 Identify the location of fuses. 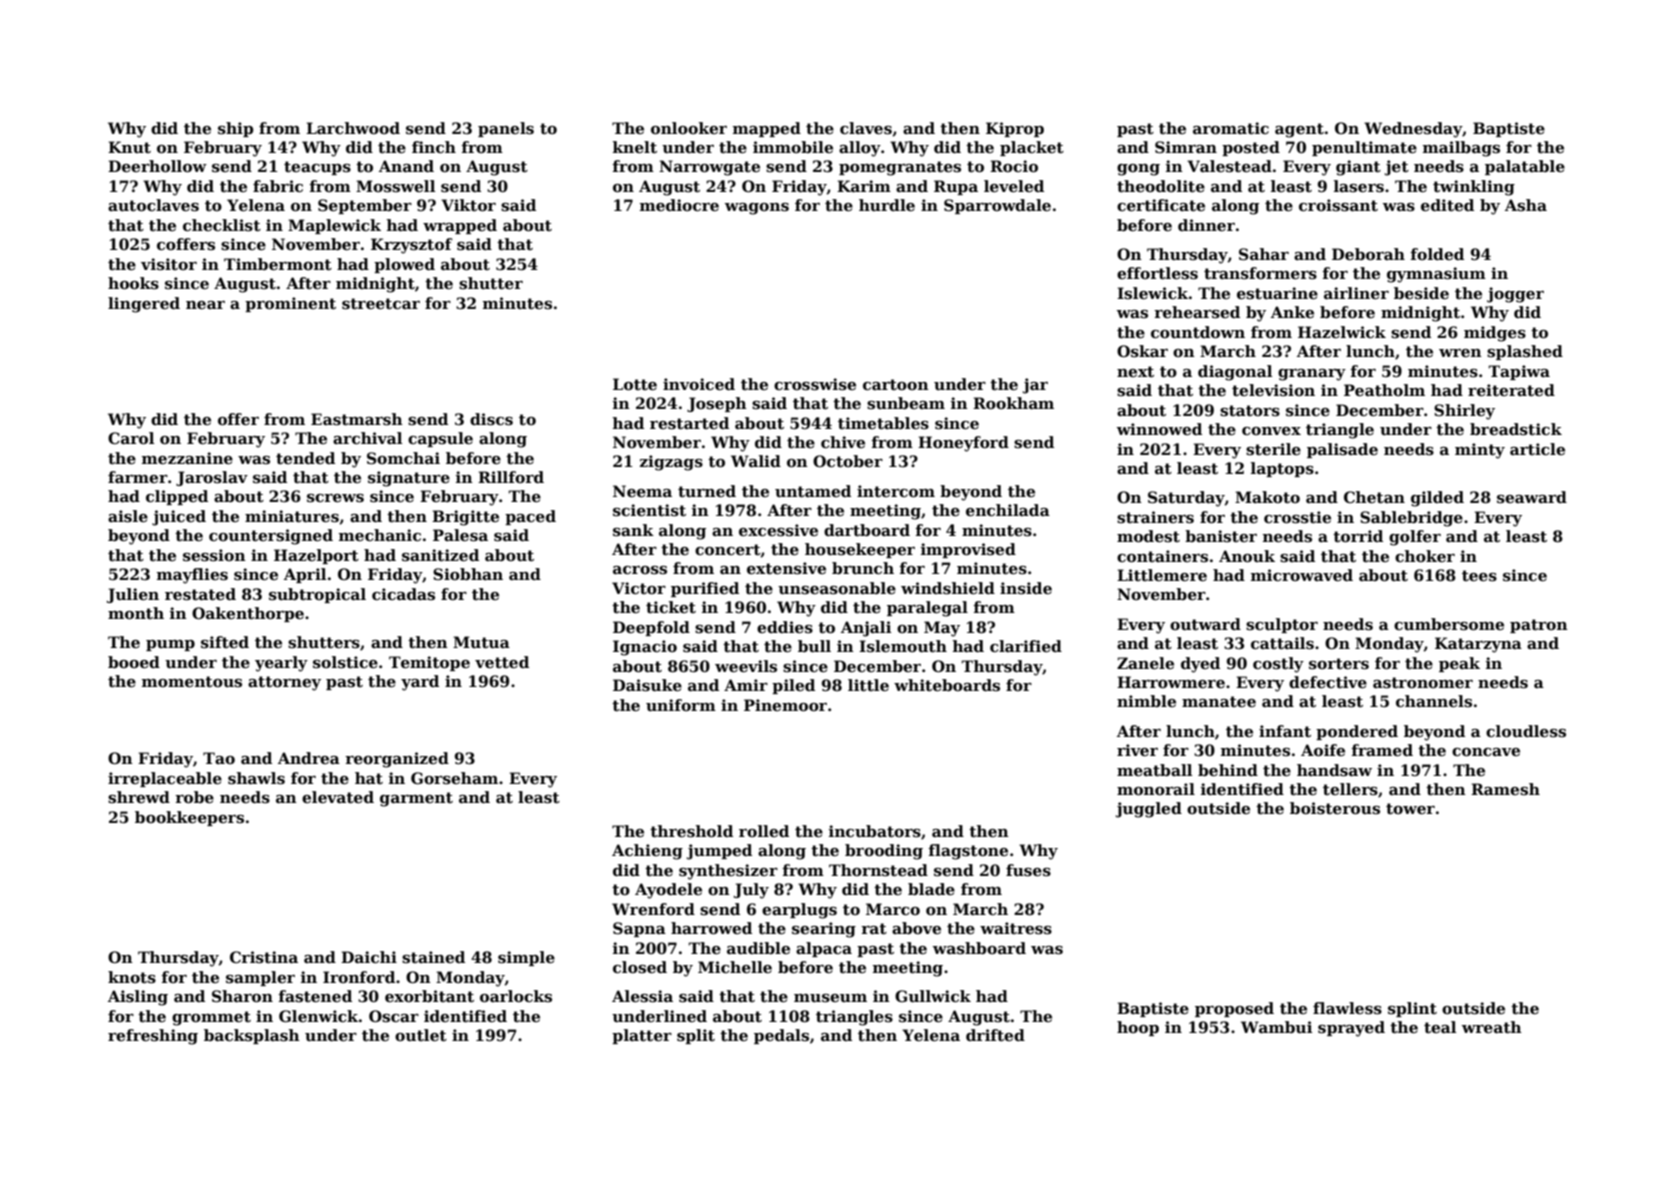
(1028, 870).
